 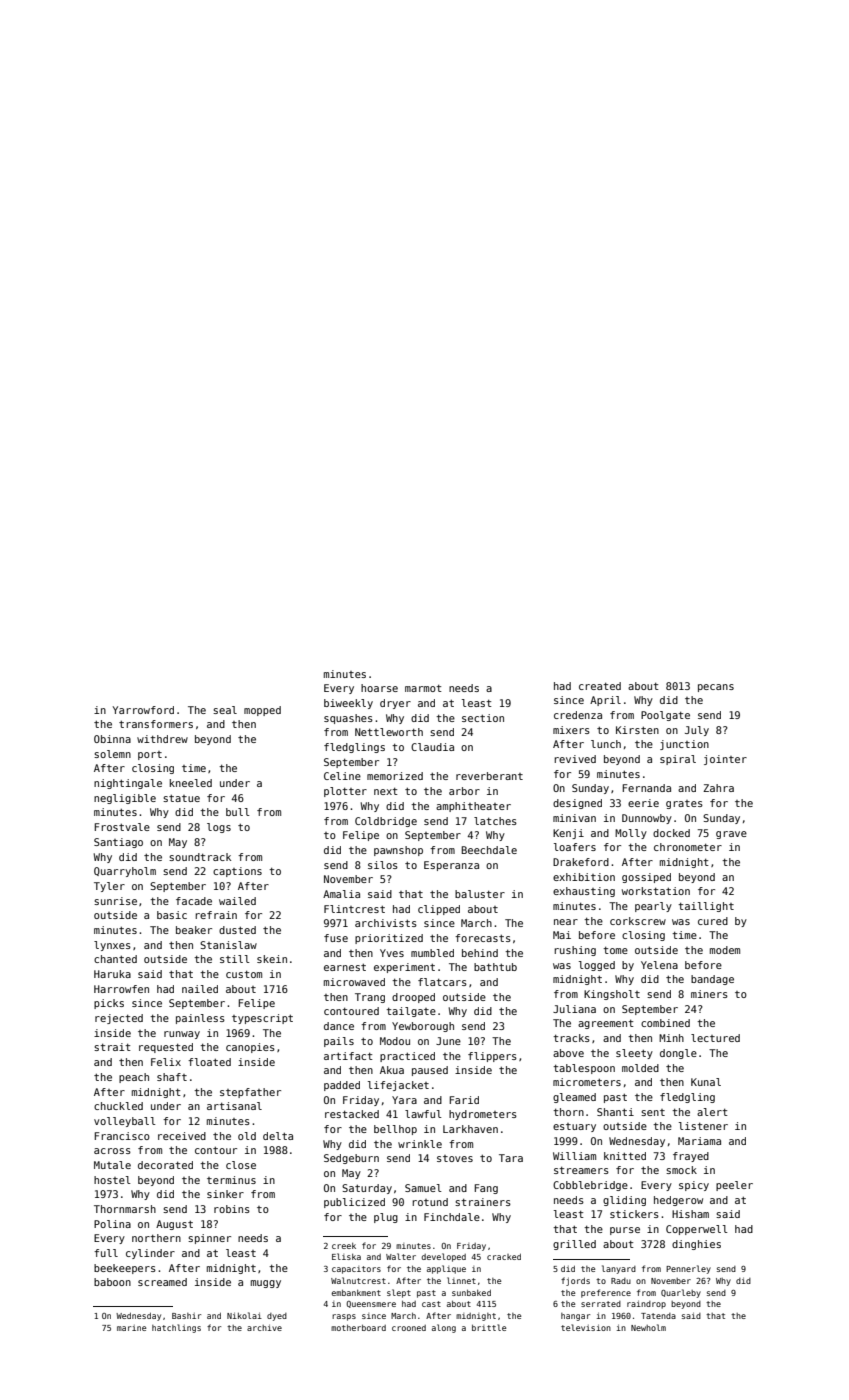 I want to click on Yarrowford, so click(x=143, y=710).
